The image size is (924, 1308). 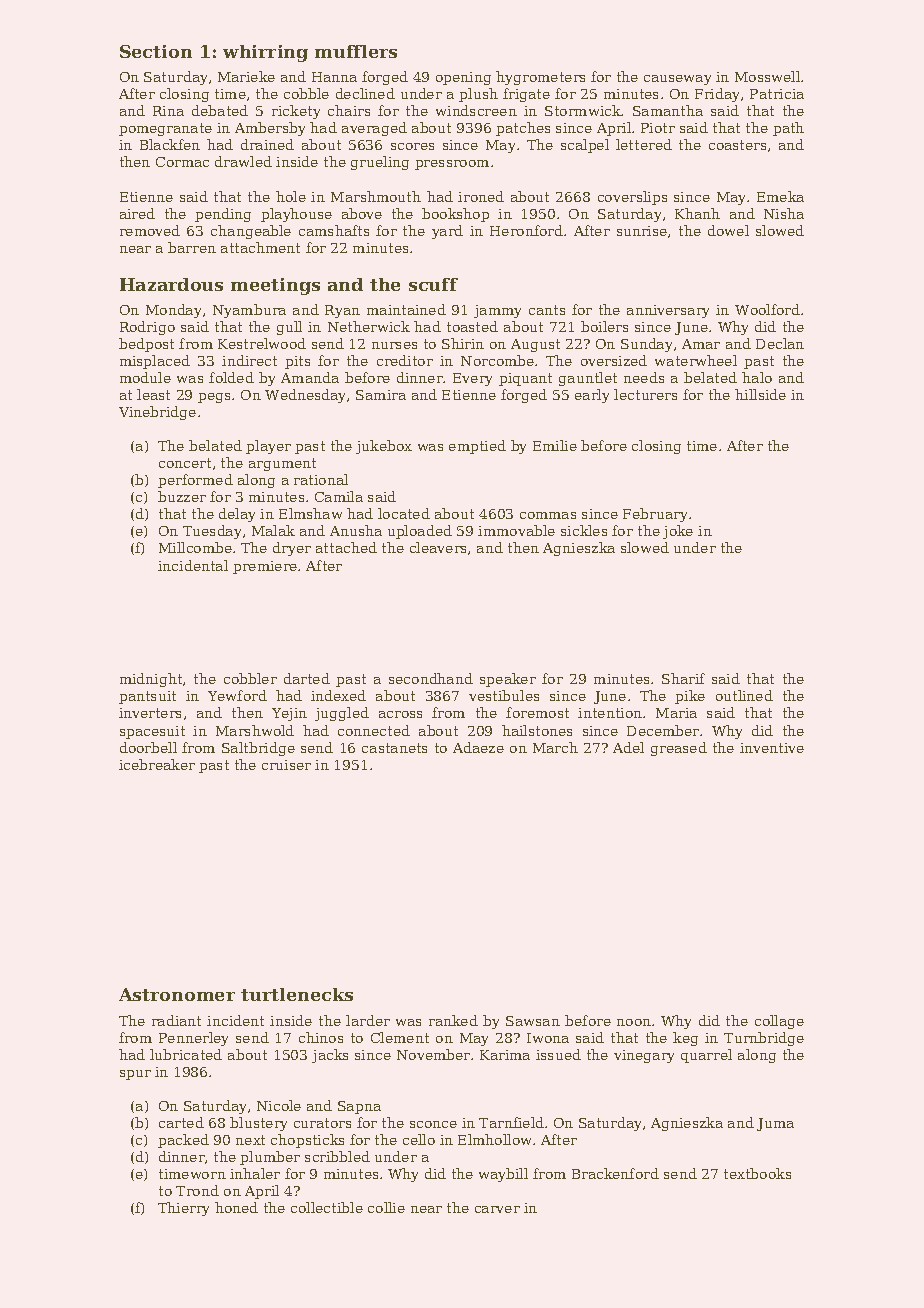 What do you see at coordinates (453, 1020) in the screenshot?
I see `ranked` at bounding box center [453, 1020].
